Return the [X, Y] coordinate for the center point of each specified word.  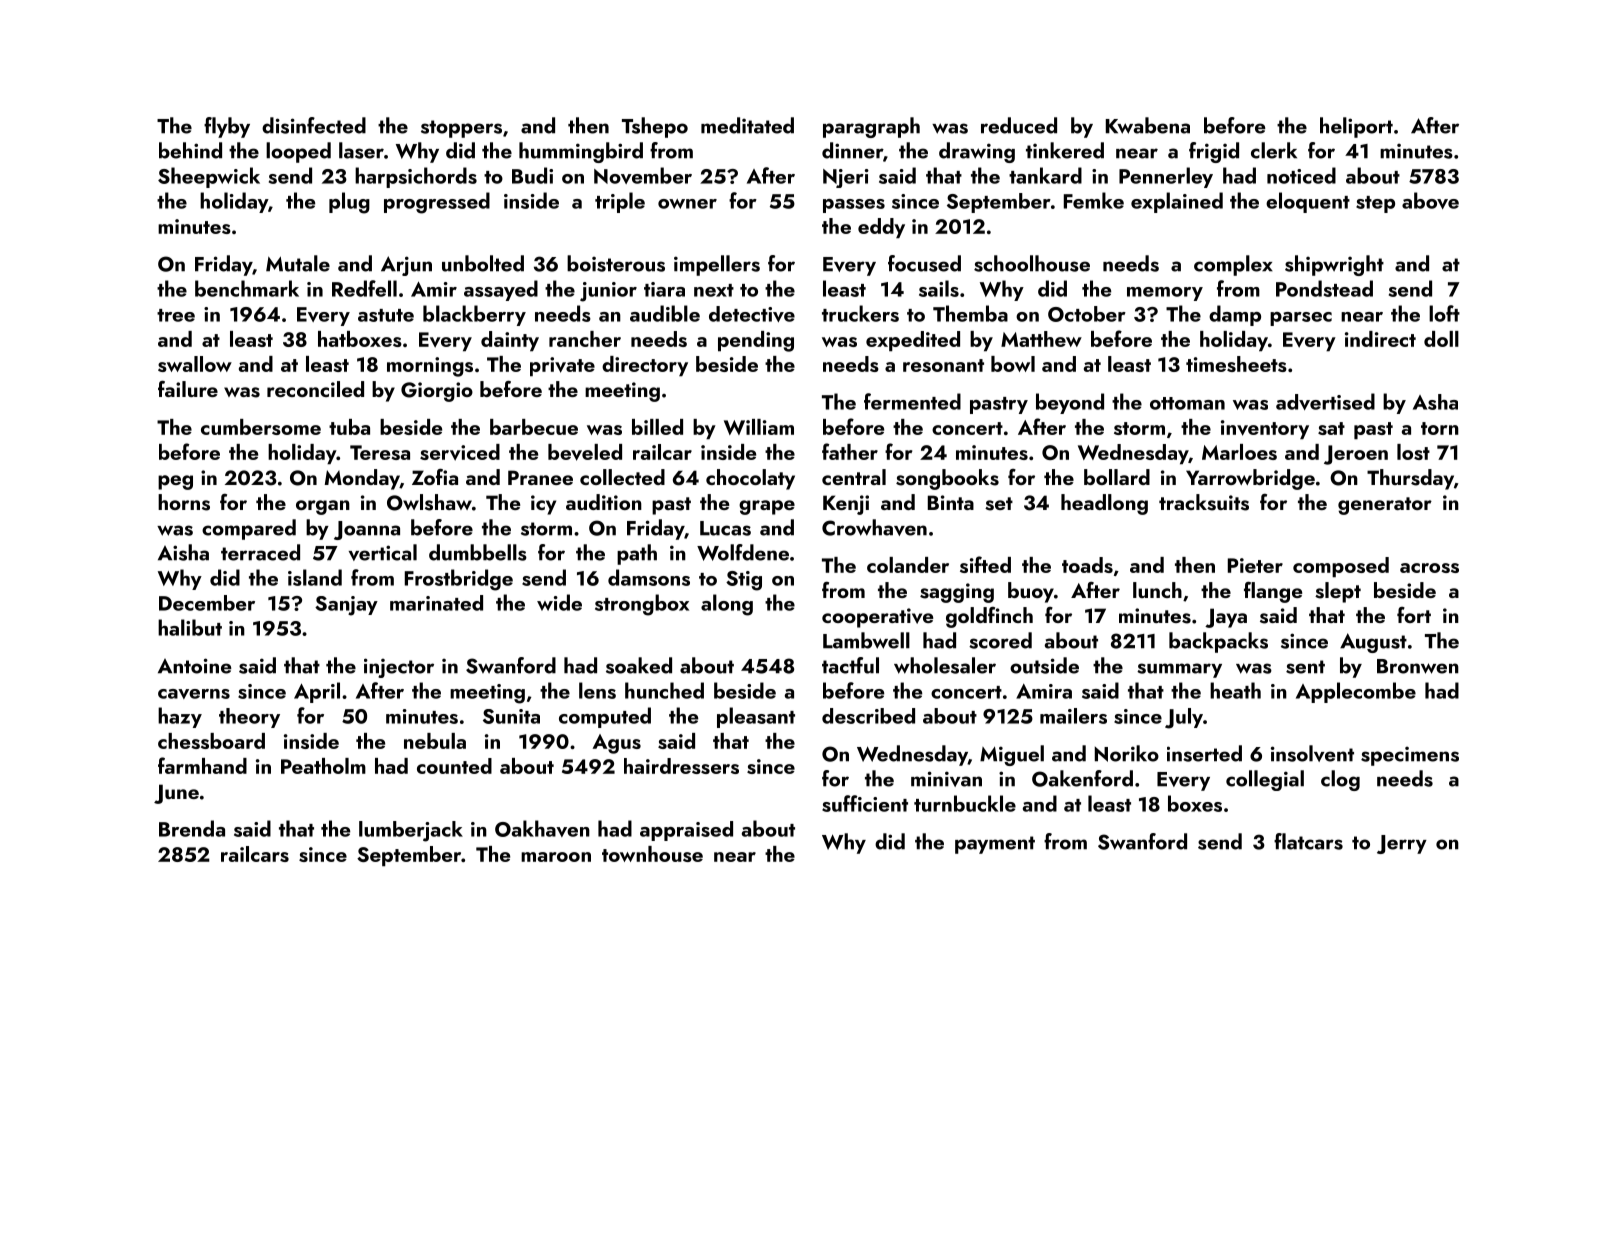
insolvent [1312, 753]
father [850, 451]
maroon [556, 857]
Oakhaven [542, 828]
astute [386, 315]
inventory [1265, 430]
